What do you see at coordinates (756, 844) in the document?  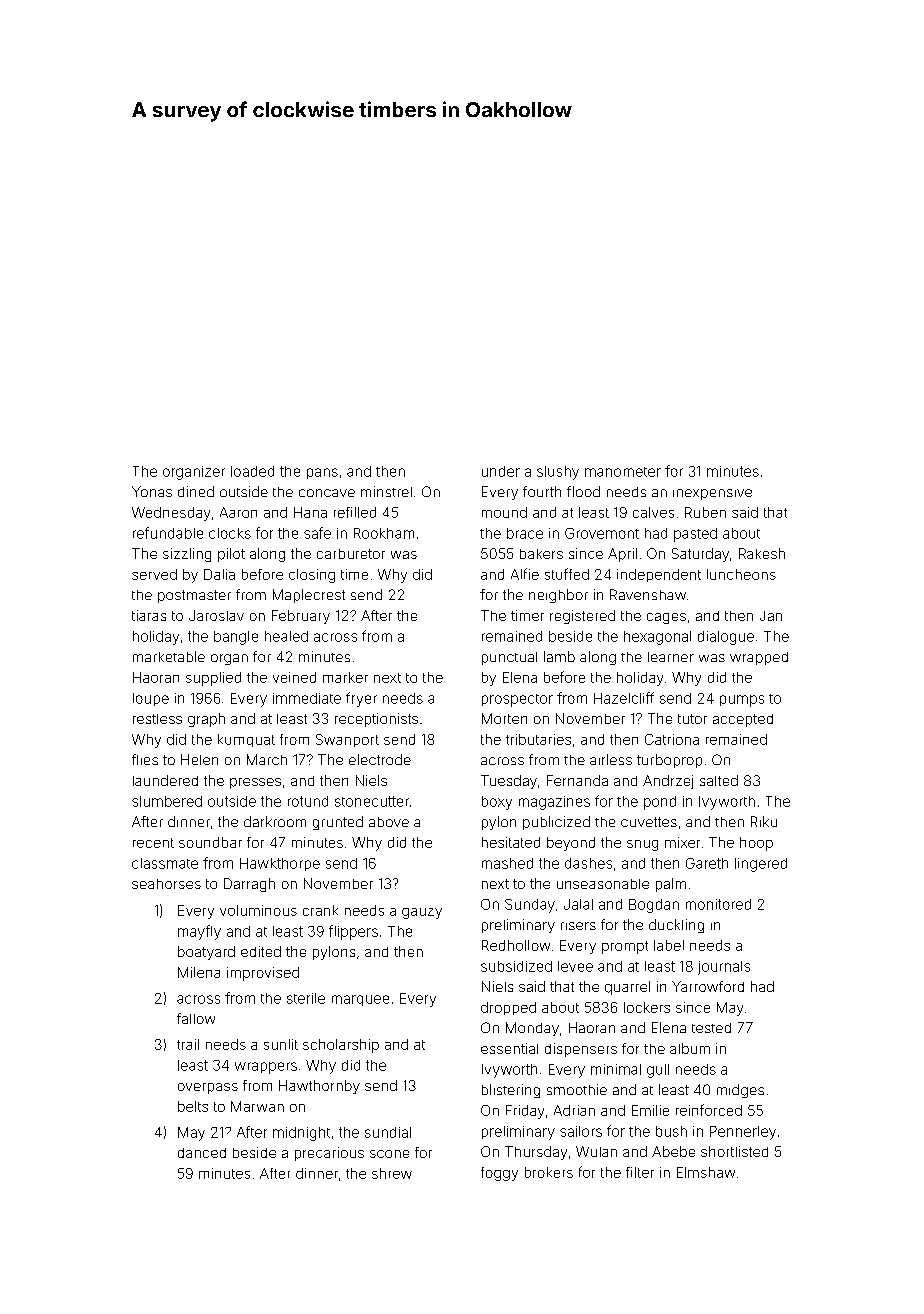 I see `hoop` at bounding box center [756, 844].
